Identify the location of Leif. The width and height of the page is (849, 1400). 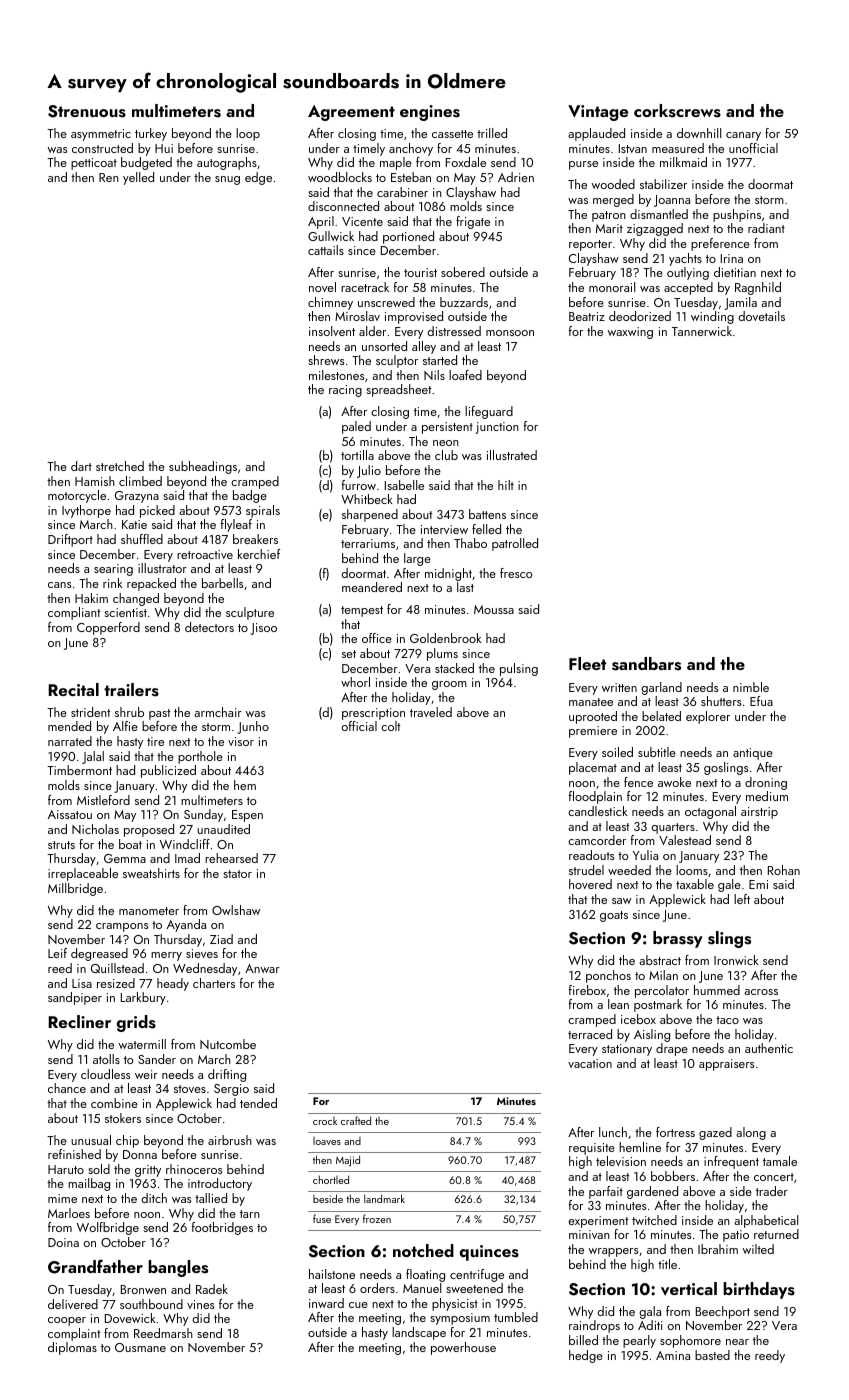
(57, 953).
